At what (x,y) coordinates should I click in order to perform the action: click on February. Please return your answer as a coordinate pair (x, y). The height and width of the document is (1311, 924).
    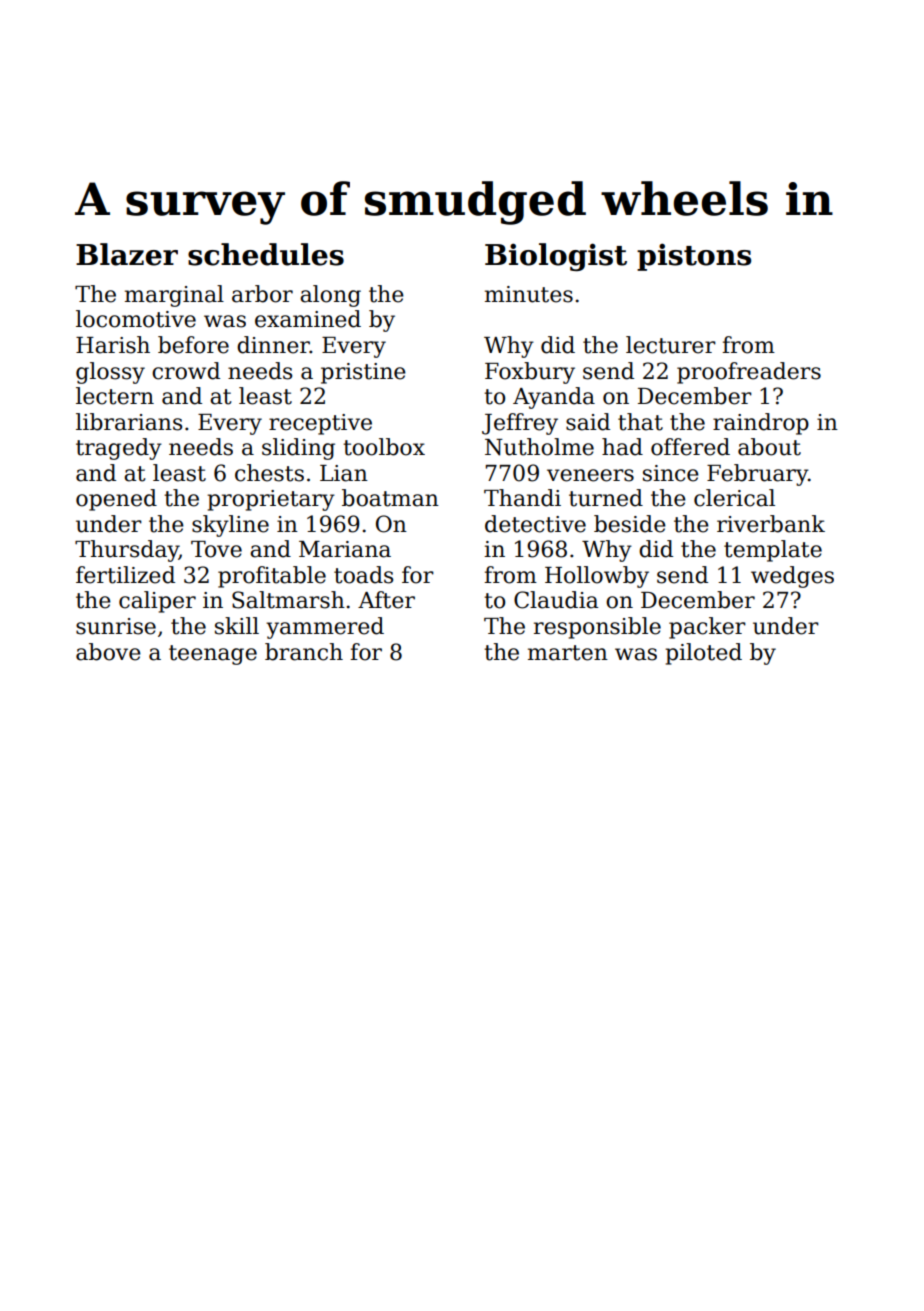
    Looking at the image, I should click on (757, 475).
